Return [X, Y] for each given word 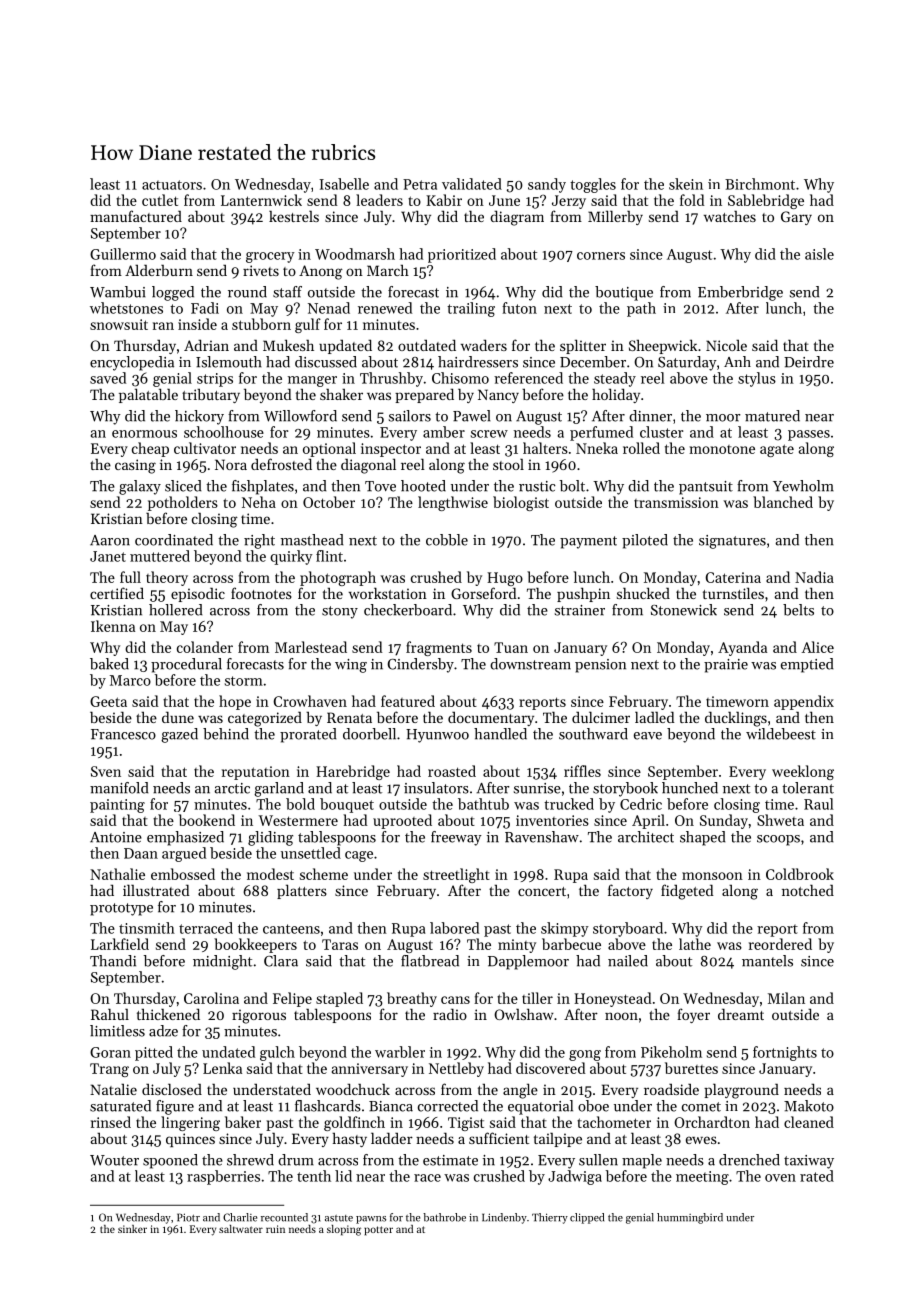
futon [519, 308]
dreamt [741, 1014]
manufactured [136, 216]
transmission [676, 502]
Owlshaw [524, 1014]
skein [686, 184]
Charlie [240, 1217]
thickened [168, 1014]
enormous [144, 434]
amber [444, 432]
